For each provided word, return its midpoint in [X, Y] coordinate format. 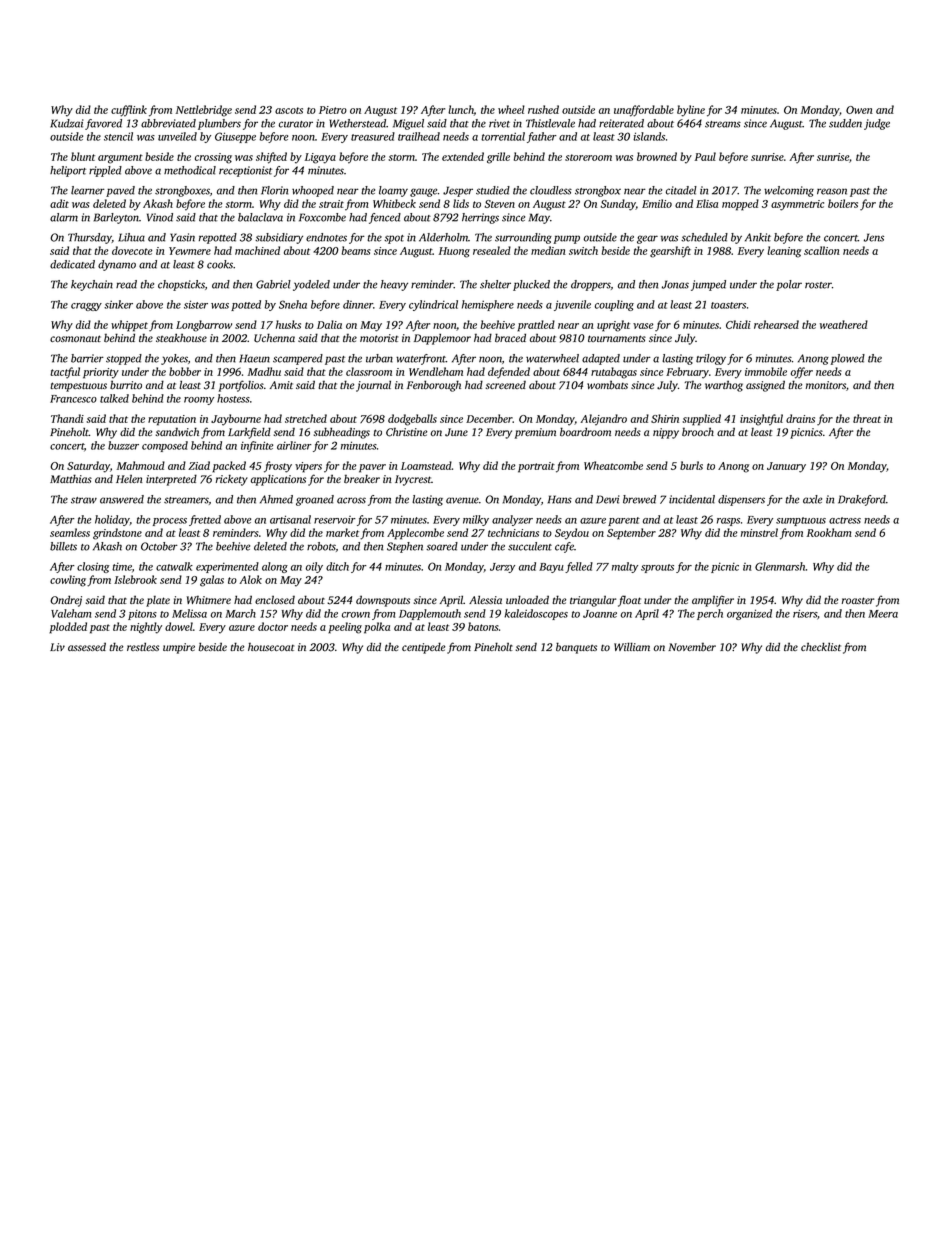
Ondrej [66, 601]
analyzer [512, 520]
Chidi [738, 324]
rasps [728, 522]
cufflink [129, 111]
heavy [394, 285]
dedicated [72, 264]
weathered [844, 324]
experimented [227, 567]
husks [288, 324]
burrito [126, 385]
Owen [859, 110]
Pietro [333, 110]
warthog [724, 386]
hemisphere [488, 305]
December [489, 418]
